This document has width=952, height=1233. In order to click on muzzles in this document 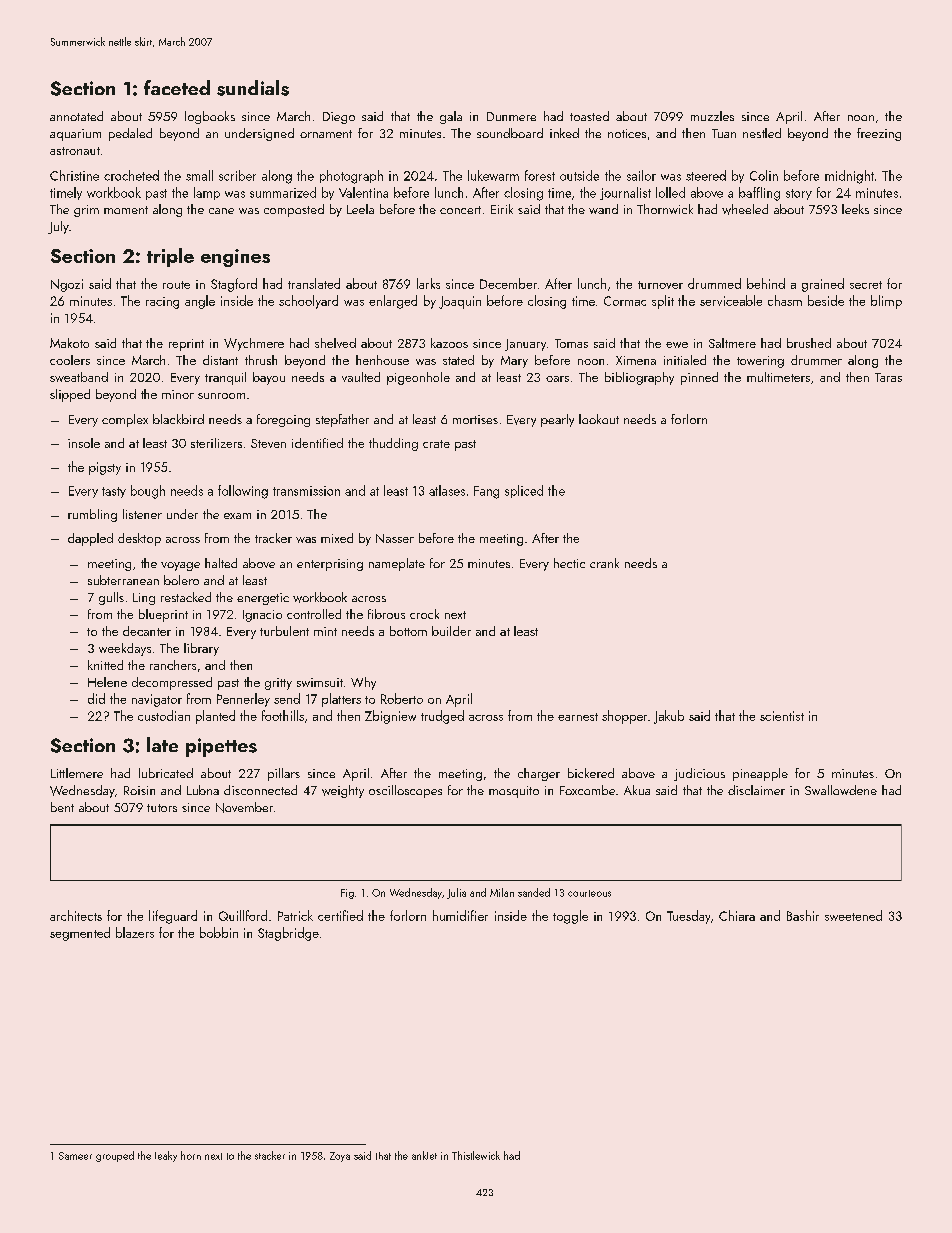, I will do `click(712, 116)`.
